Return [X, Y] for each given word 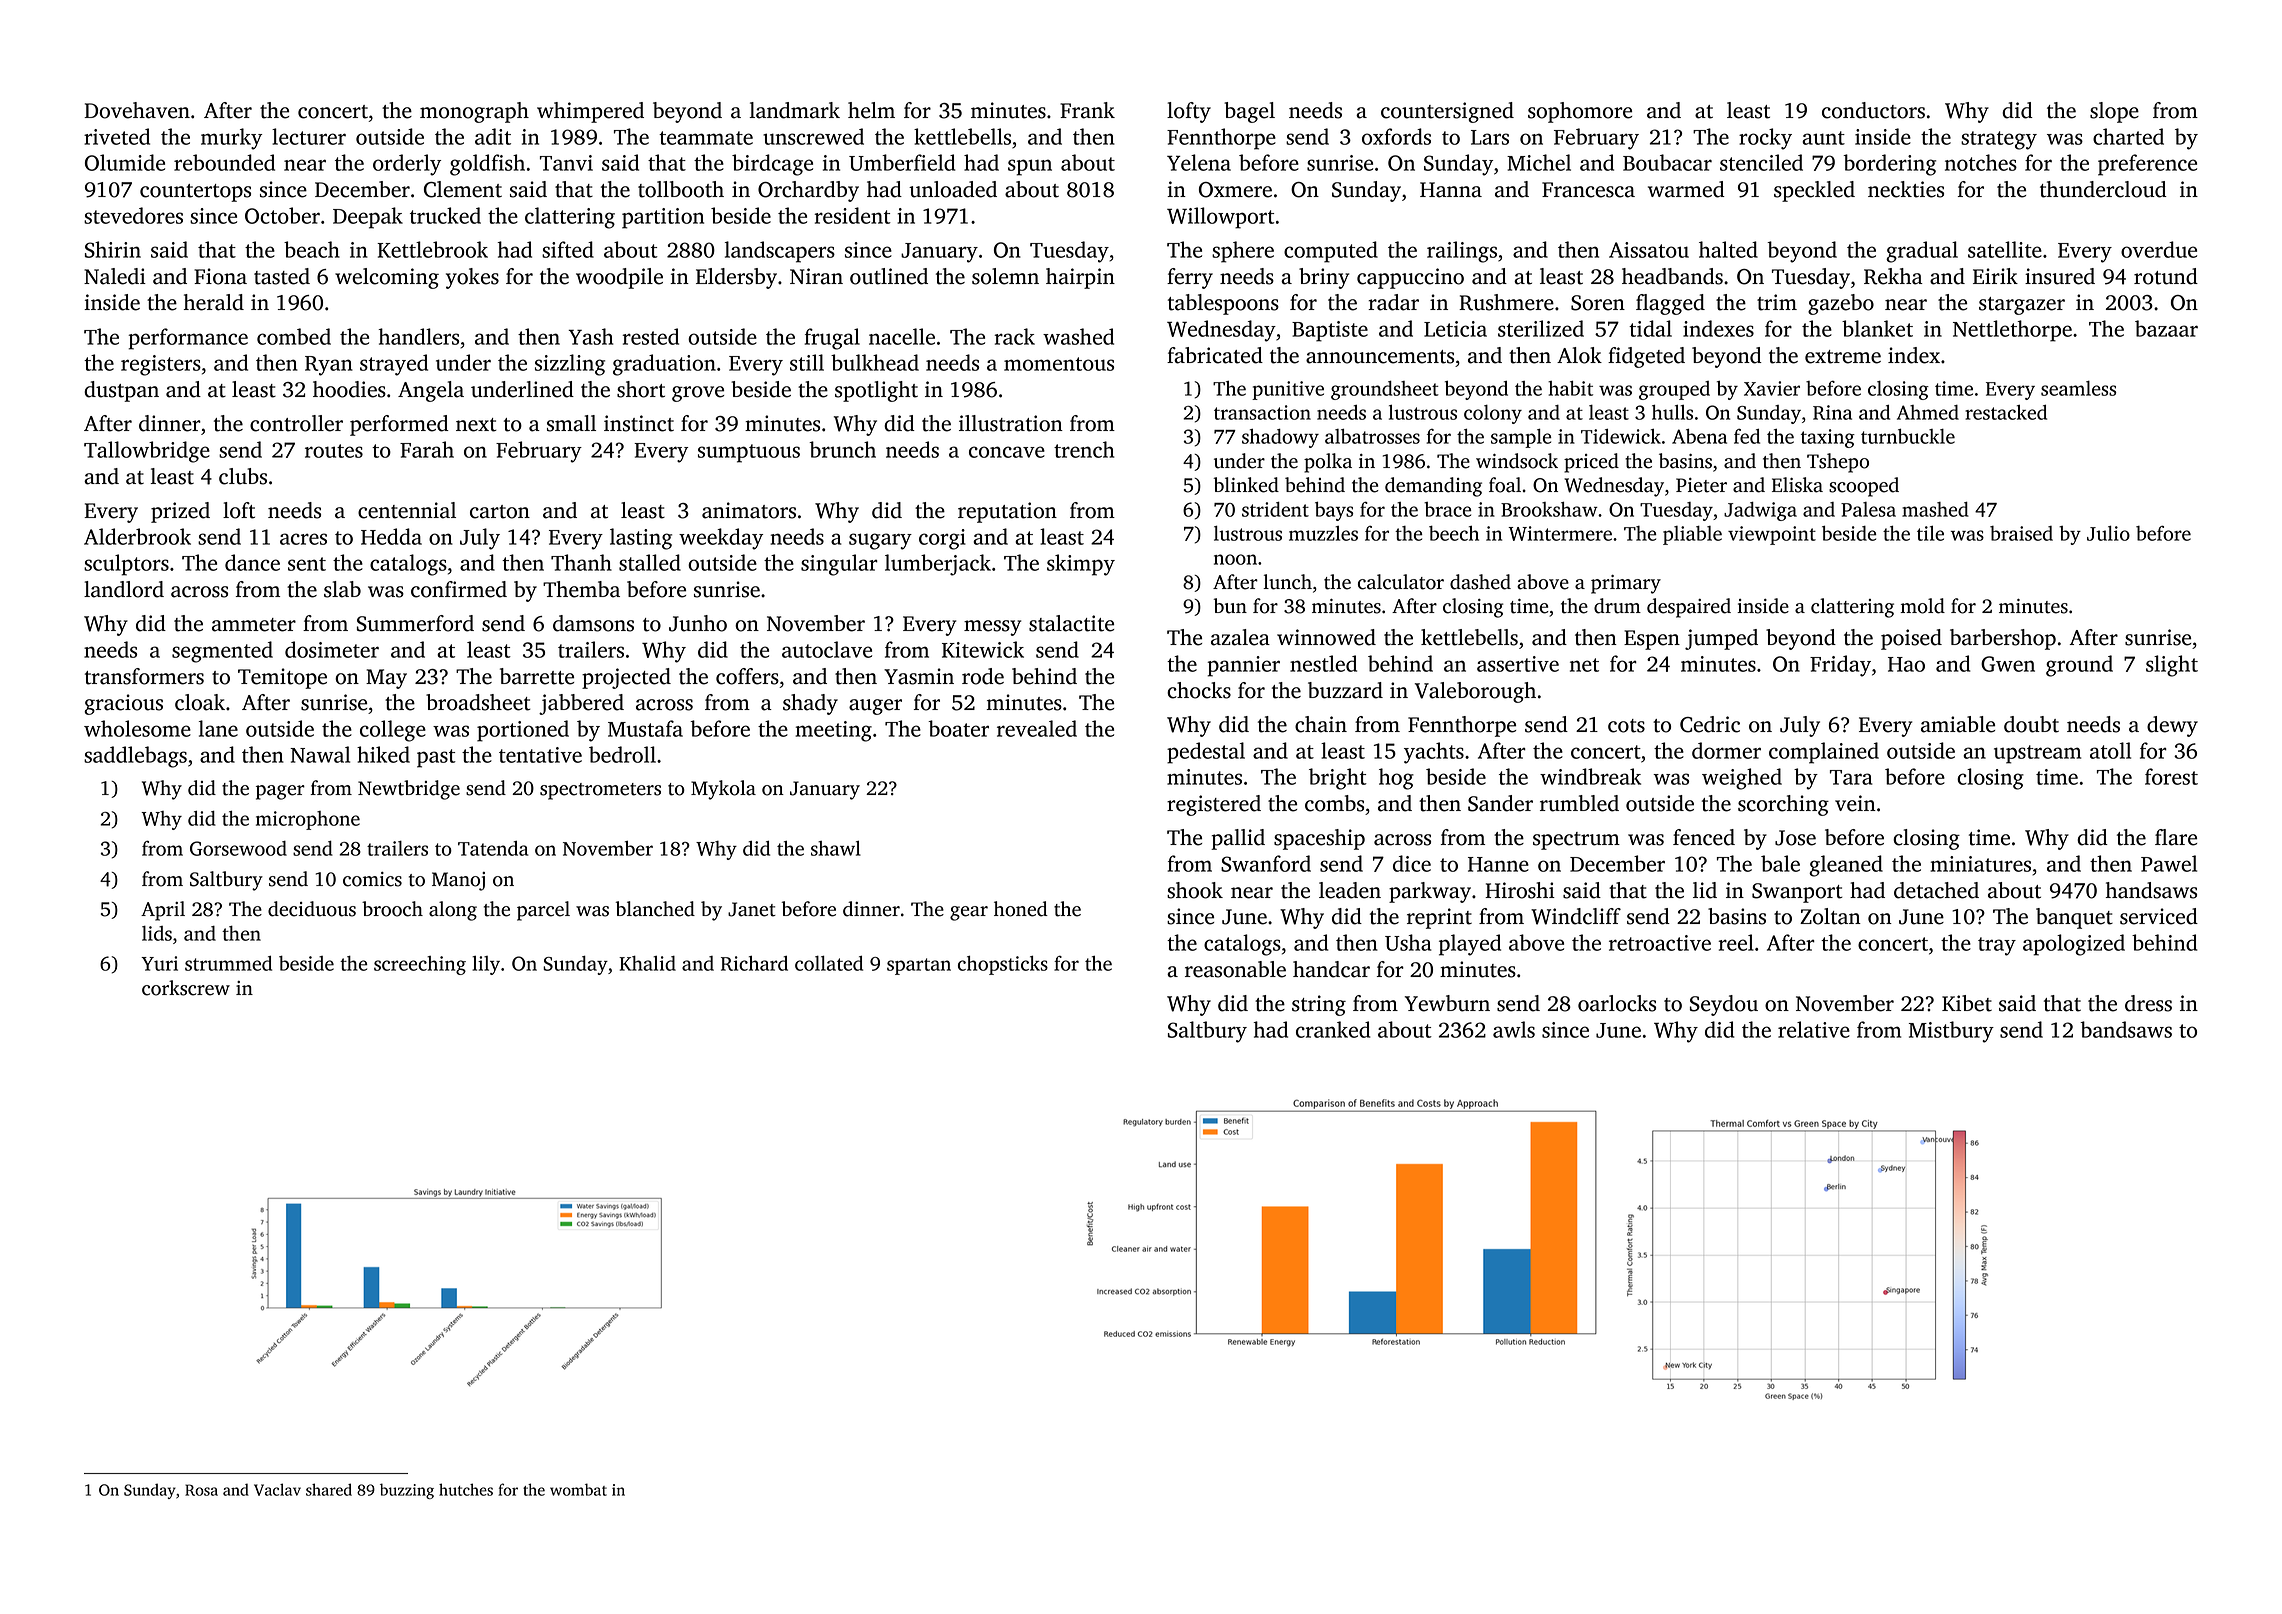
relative [1814, 1029]
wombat [578, 1489]
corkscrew [186, 988]
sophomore [1580, 112]
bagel [1249, 112]
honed [1021, 909]
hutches [466, 1489]
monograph [474, 112]
